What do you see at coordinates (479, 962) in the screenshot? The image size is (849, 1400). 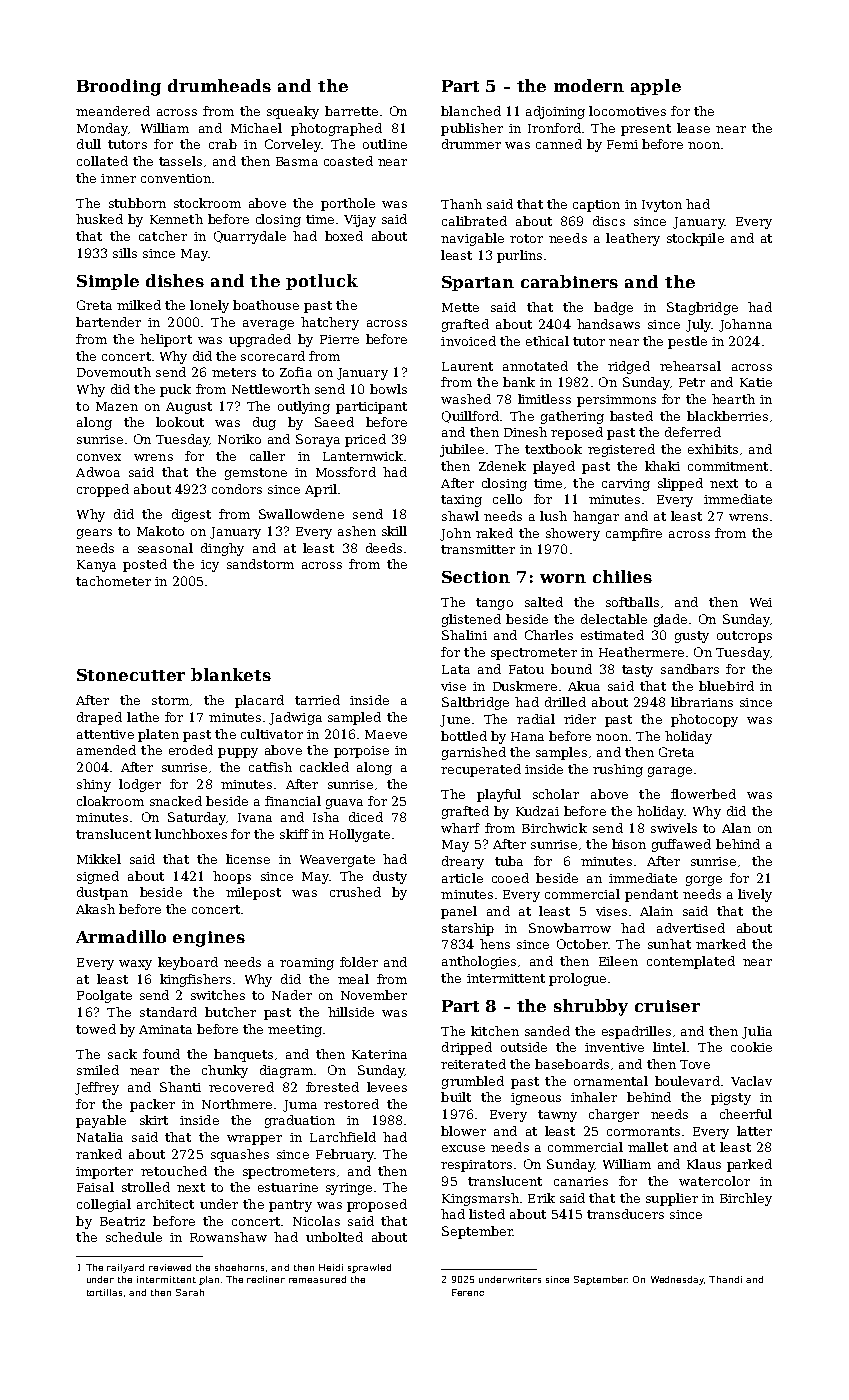 I see `anthologies` at bounding box center [479, 962].
